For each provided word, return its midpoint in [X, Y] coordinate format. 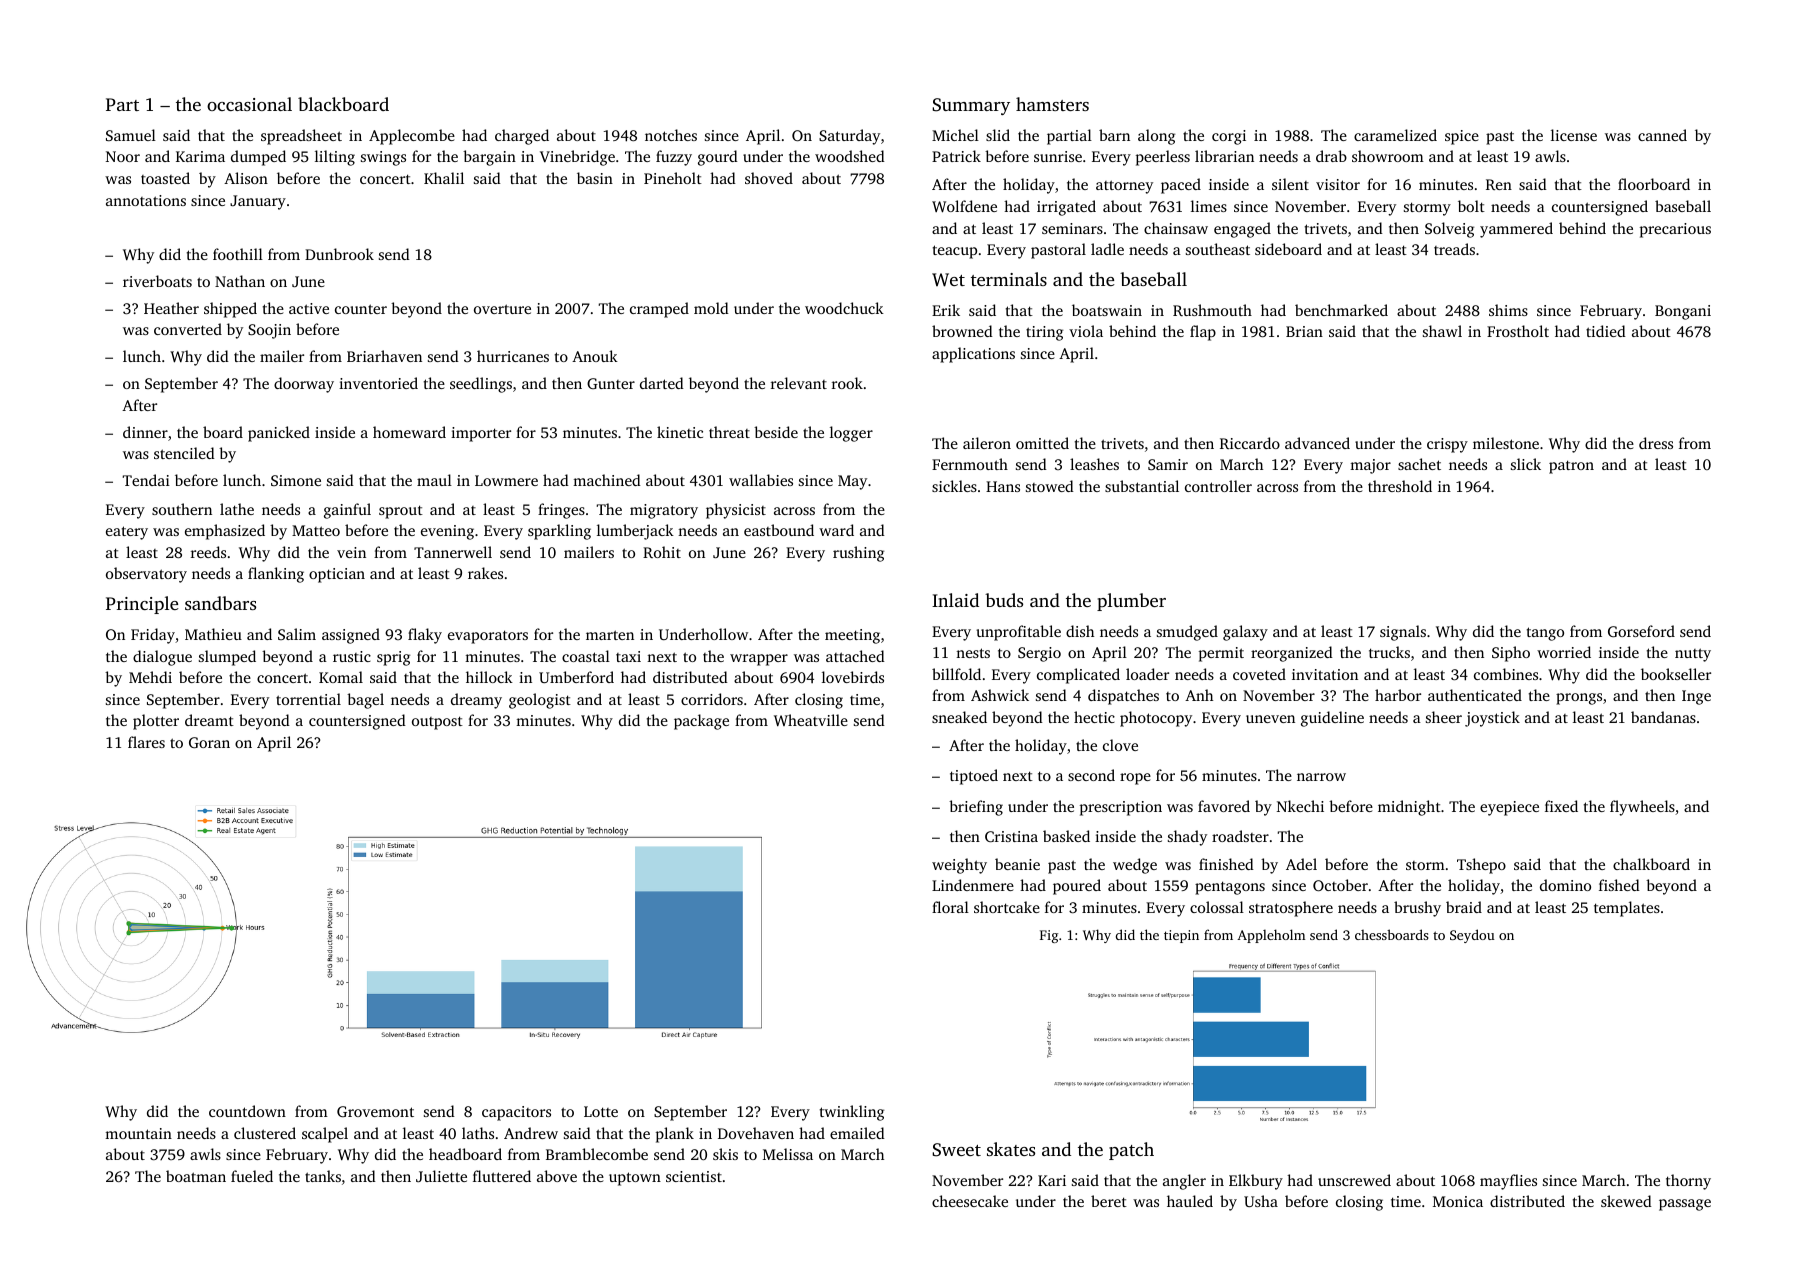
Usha [1261, 1201]
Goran [209, 742]
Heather [171, 308]
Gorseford [1641, 631]
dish [1080, 631]
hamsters [1052, 104]
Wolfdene [964, 206]
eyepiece [1509, 808]
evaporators [488, 637]
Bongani [1683, 312]
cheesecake [970, 1201]
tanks [323, 1176]
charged [522, 137]
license [1574, 135]
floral [950, 907]
